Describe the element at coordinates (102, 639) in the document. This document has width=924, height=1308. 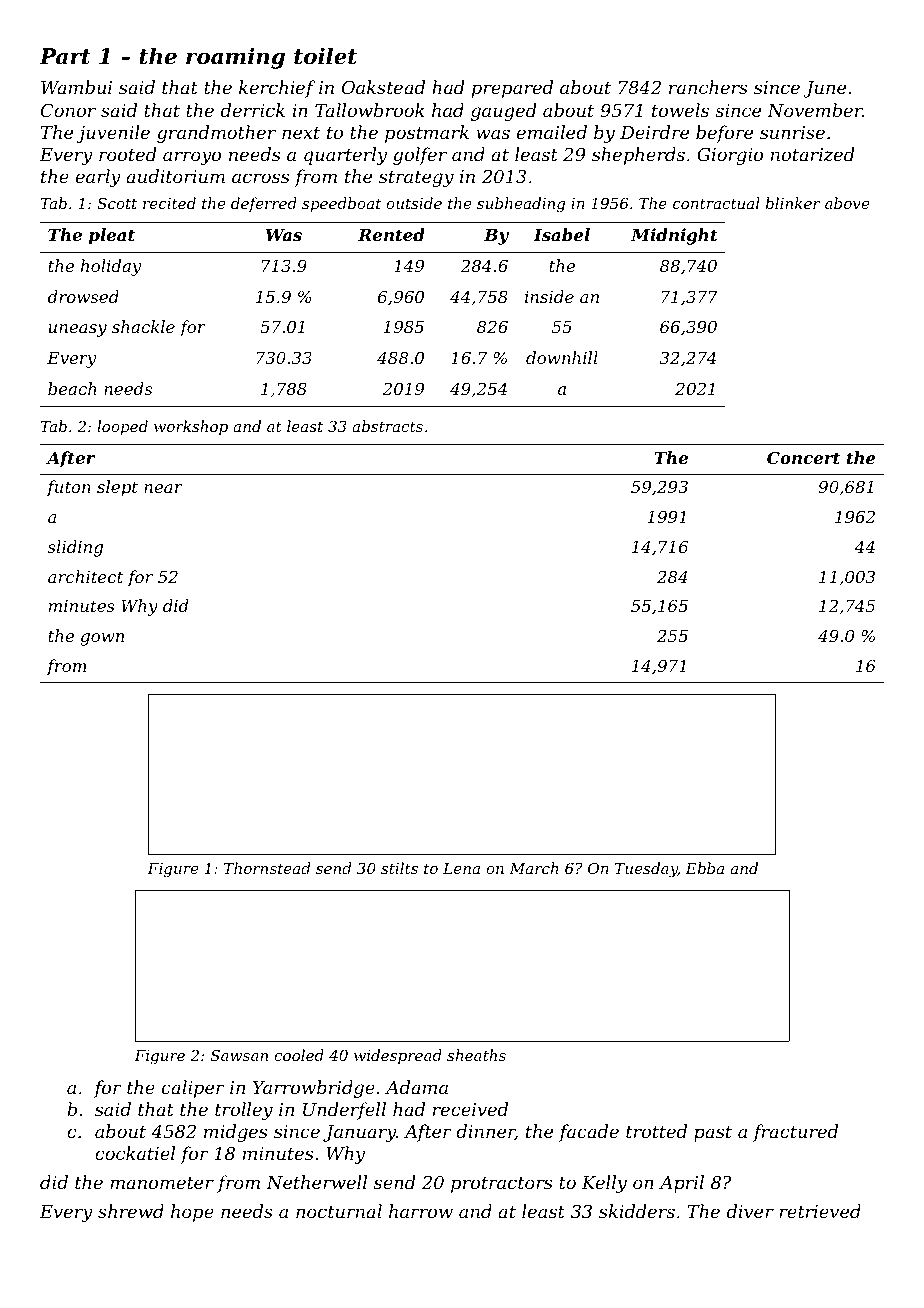
I see `gown` at that location.
